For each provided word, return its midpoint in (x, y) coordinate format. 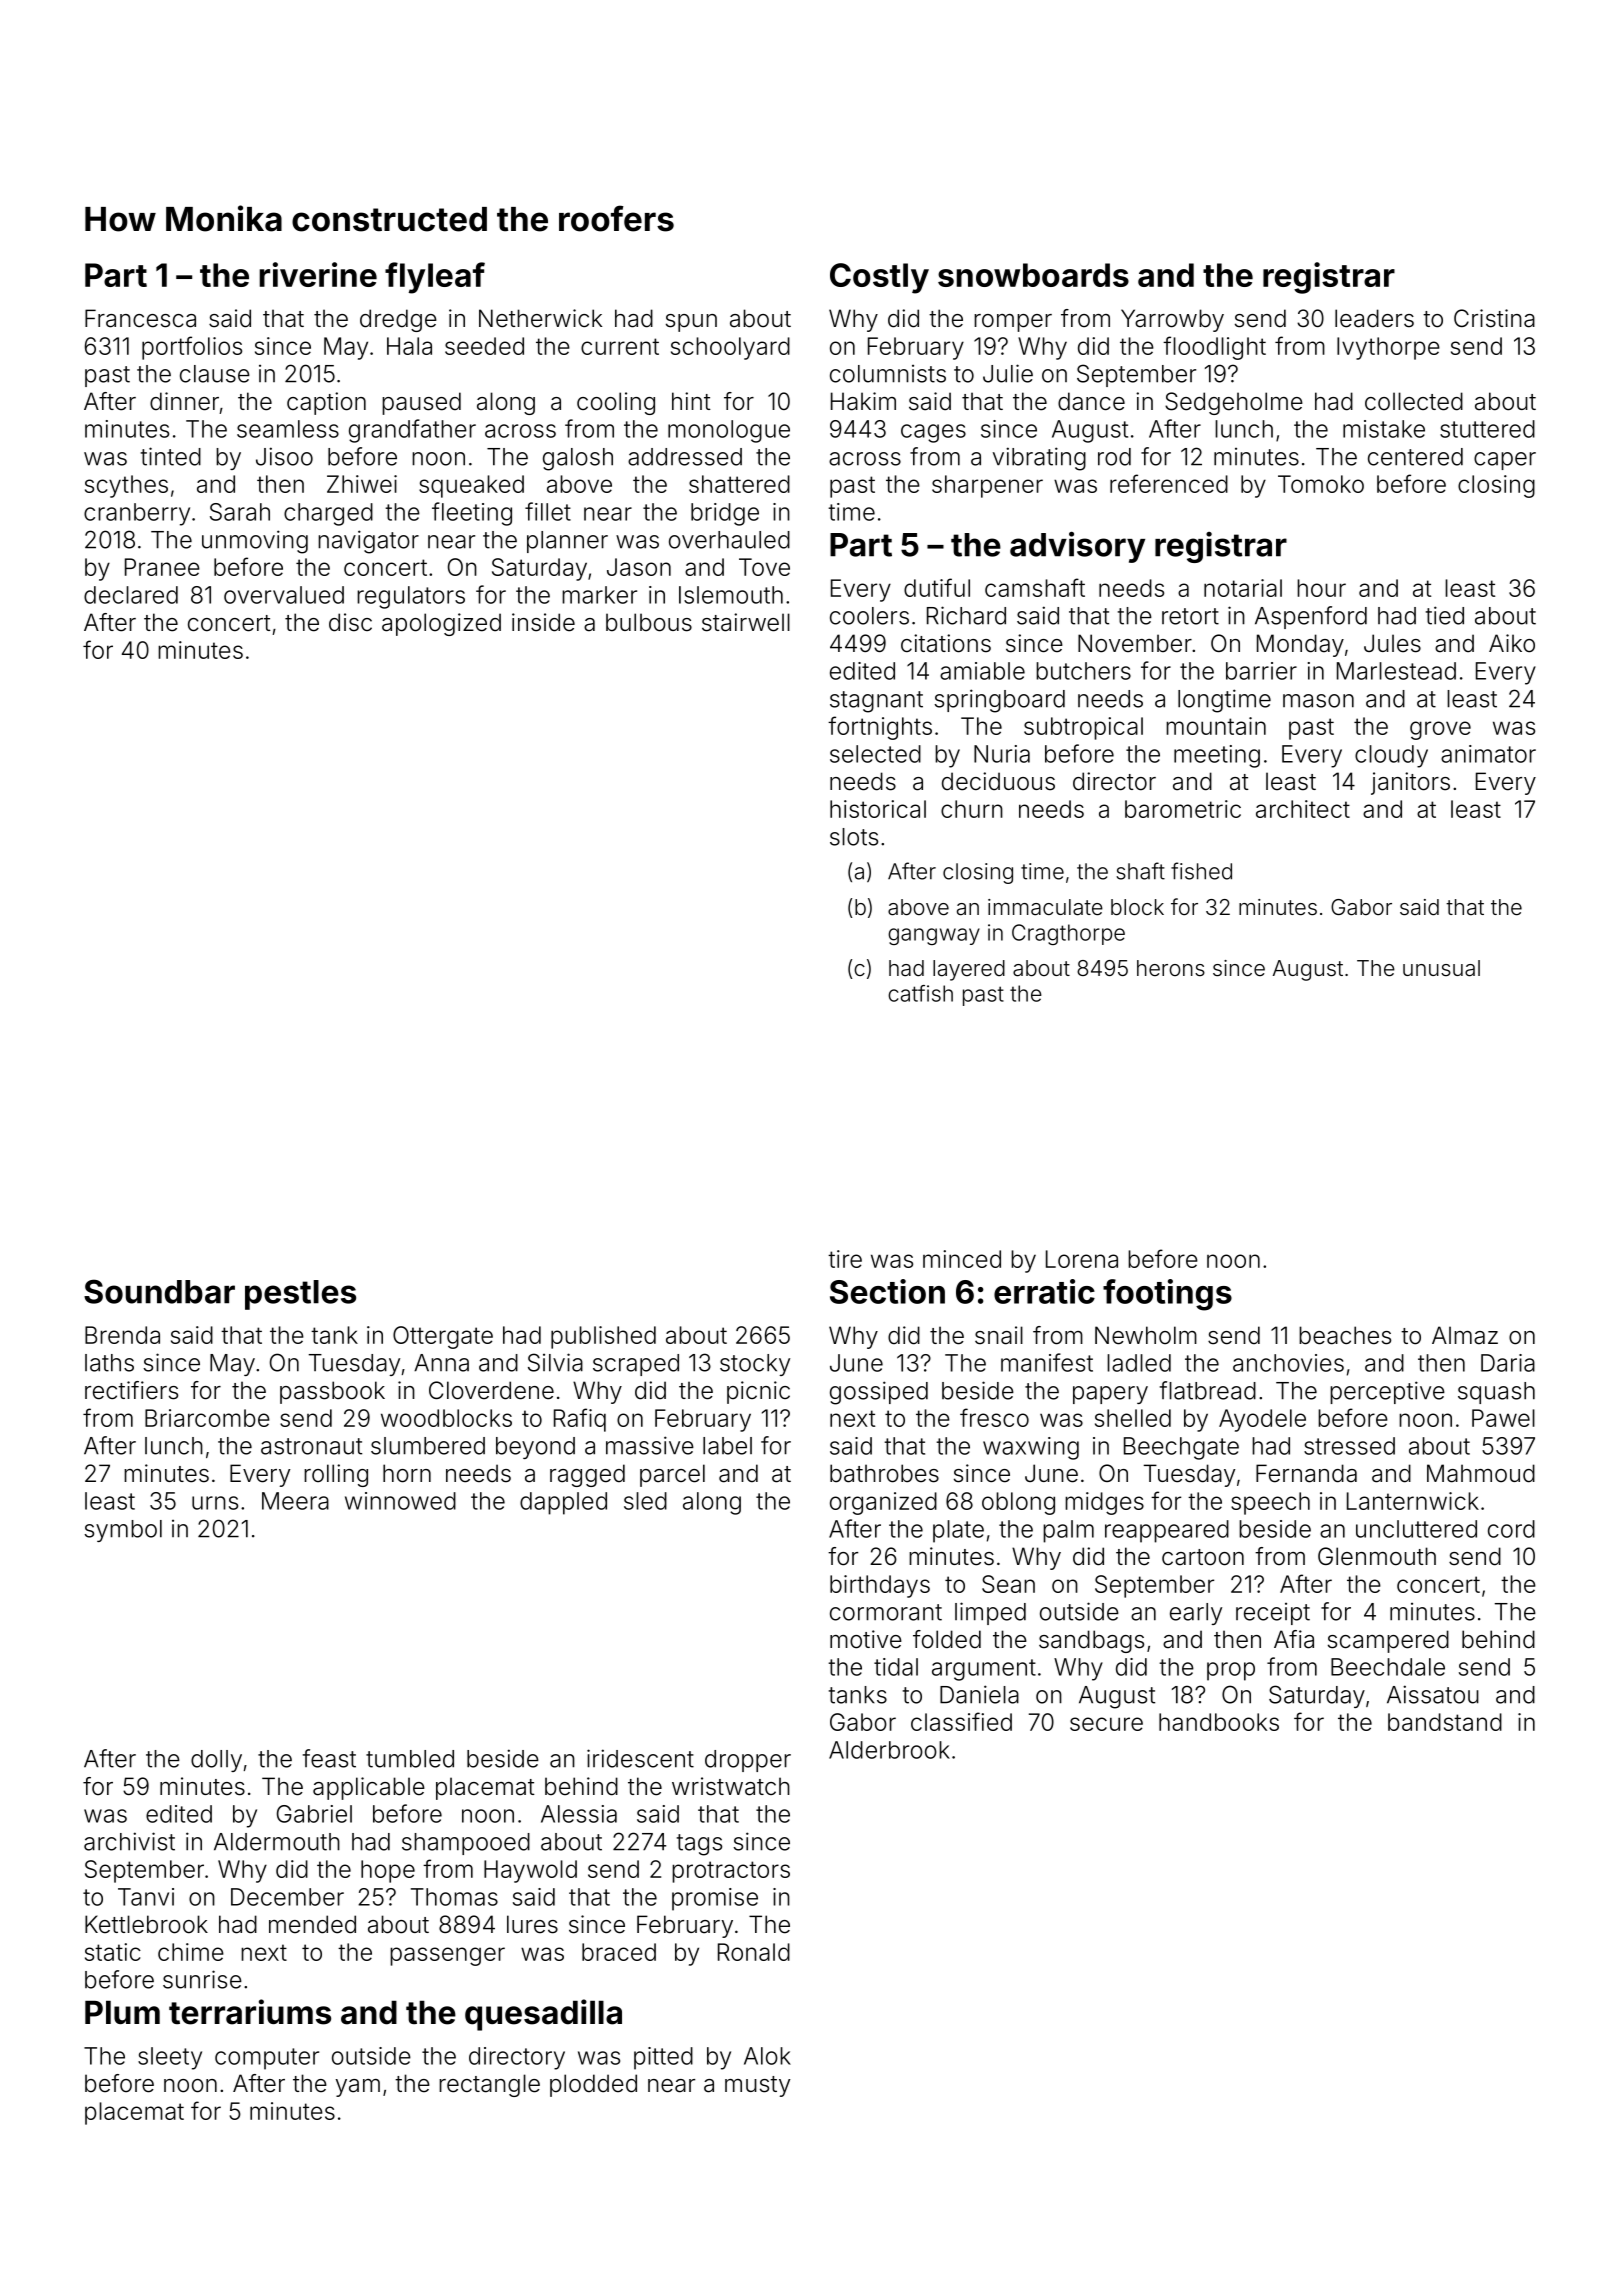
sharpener (987, 486)
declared (131, 595)
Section (887, 1291)
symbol (123, 1531)
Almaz (1465, 1335)
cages (933, 433)
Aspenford (1311, 617)
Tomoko (1321, 484)
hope (388, 1871)
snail (999, 1335)
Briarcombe (207, 1418)
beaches (1345, 1335)
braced (619, 1952)
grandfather (412, 431)
